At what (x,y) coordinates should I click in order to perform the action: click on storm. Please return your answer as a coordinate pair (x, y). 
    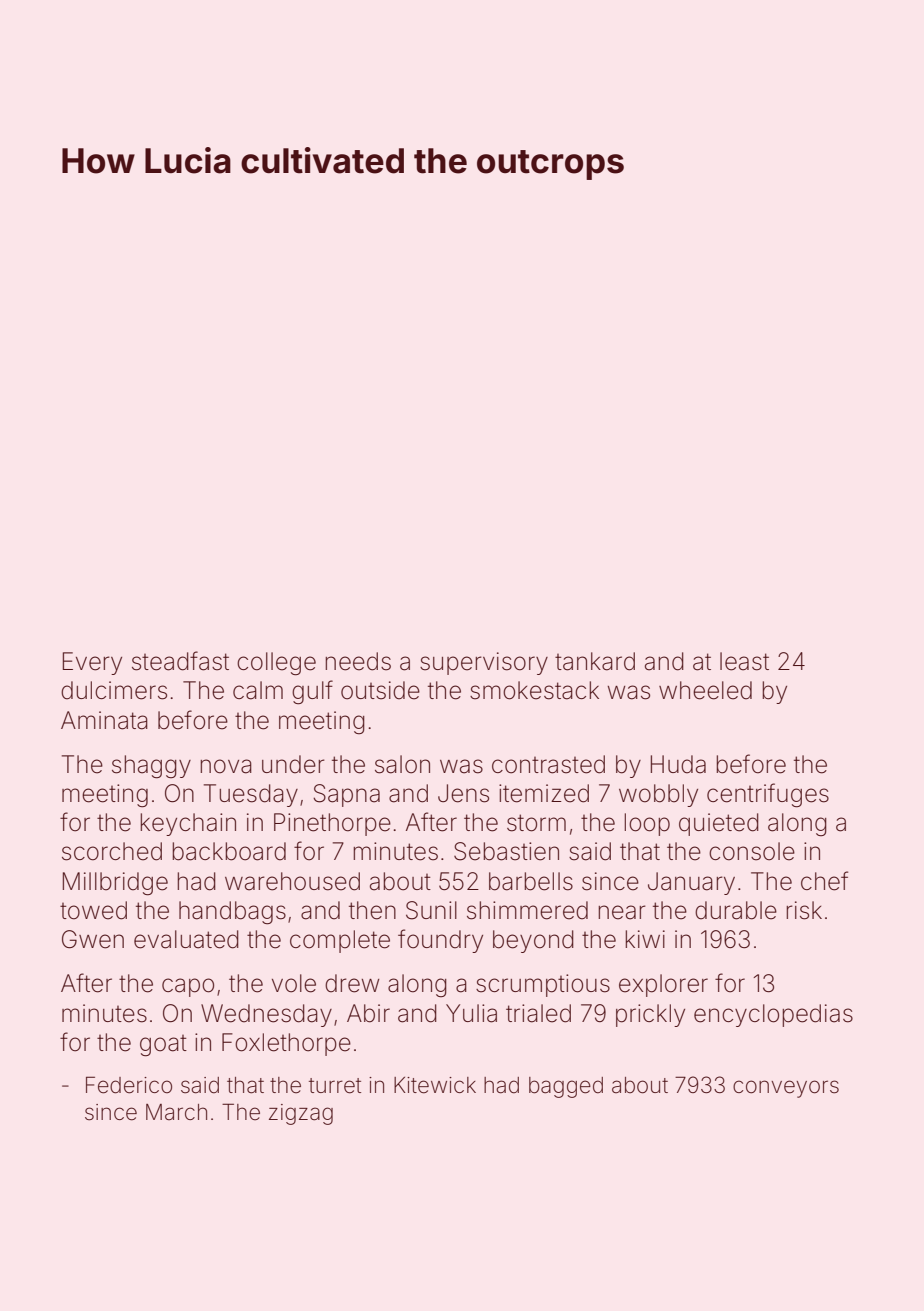
    Looking at the image, I should click on (536, 823).
